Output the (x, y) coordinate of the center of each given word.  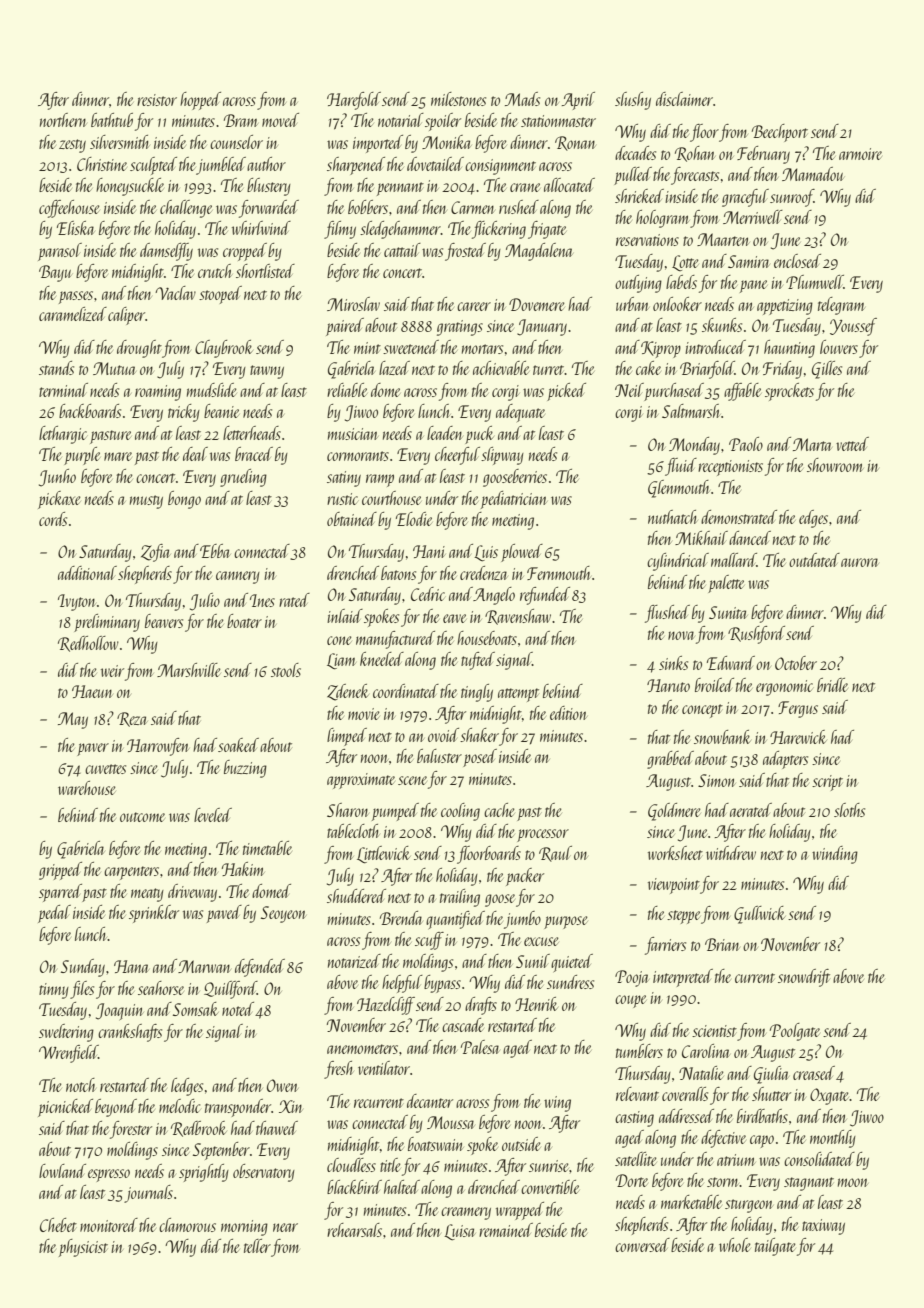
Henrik (536, 1004)
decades (635, 153)
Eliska (75, 228)
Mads (522, 99)
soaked (238, 745)
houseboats (487, 638)
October (796, 663)
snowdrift (804, 978)
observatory (264, 1173)
